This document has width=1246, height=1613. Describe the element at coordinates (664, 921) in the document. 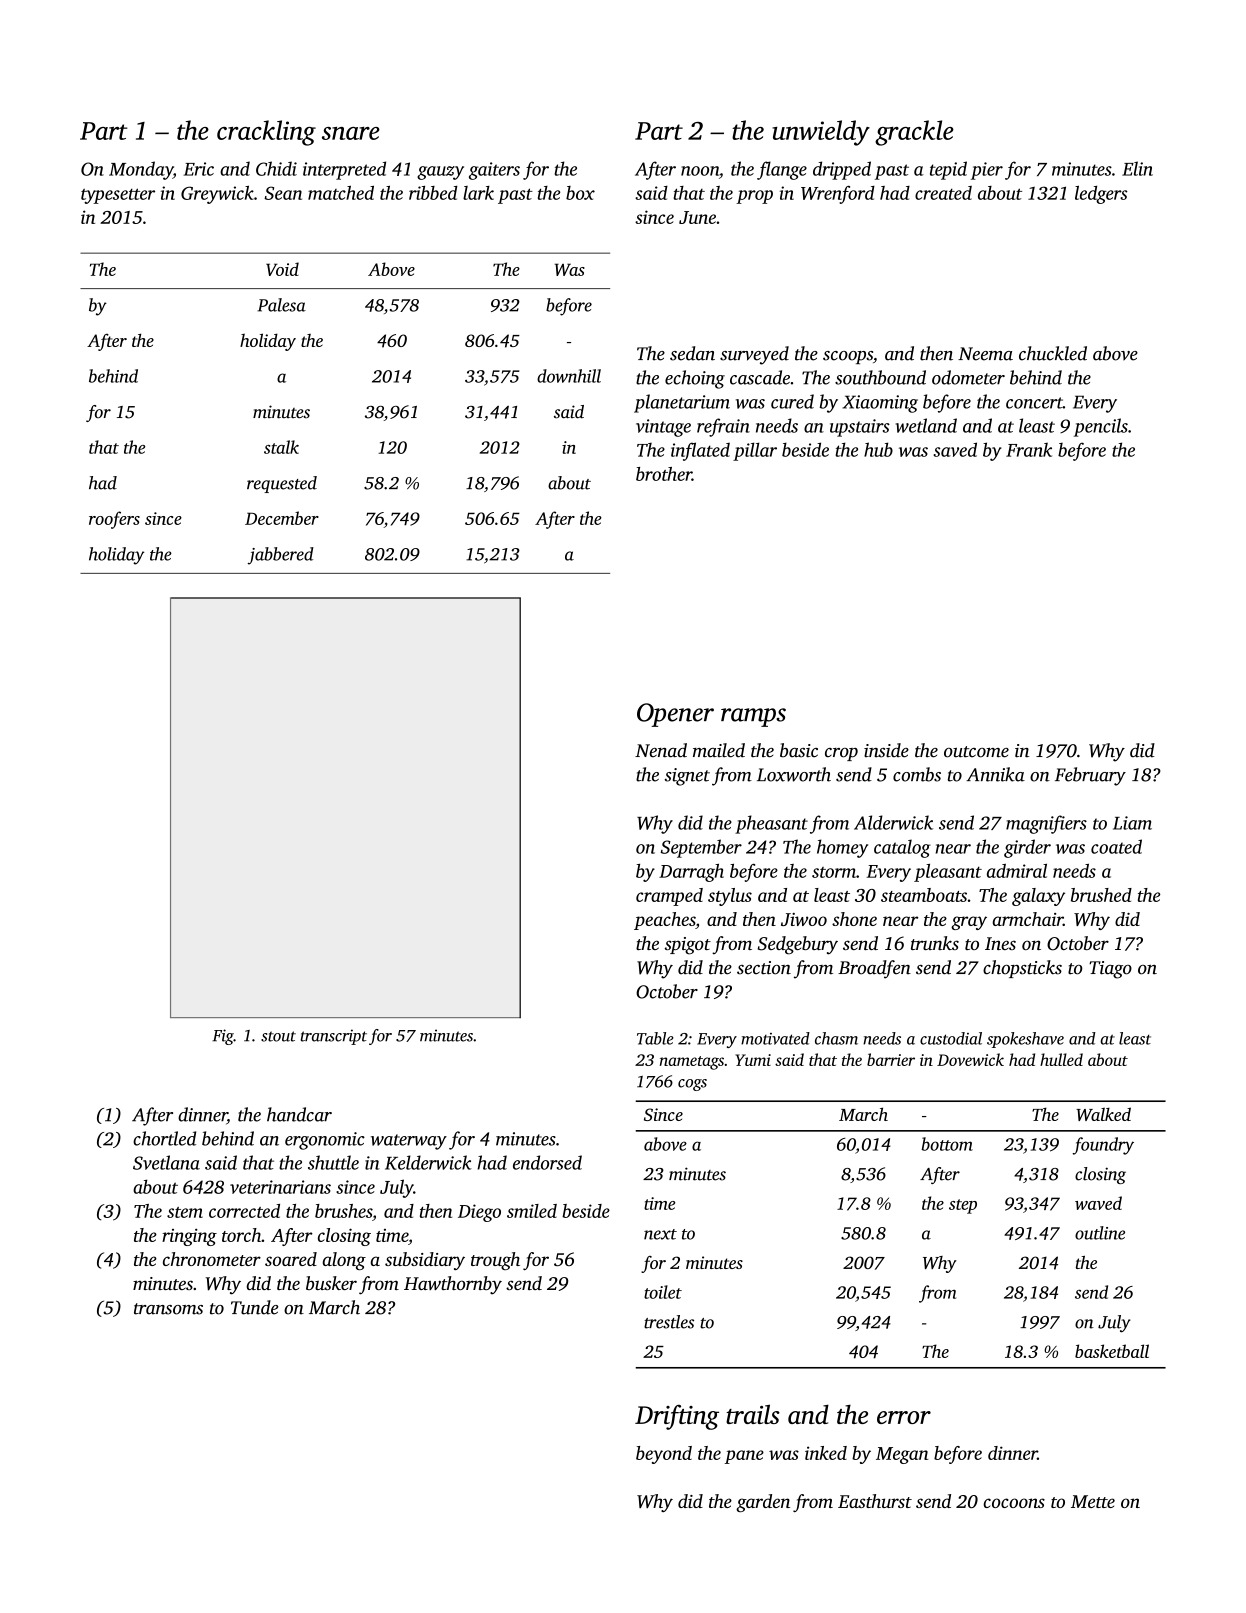

I see `peaches` at that location.
